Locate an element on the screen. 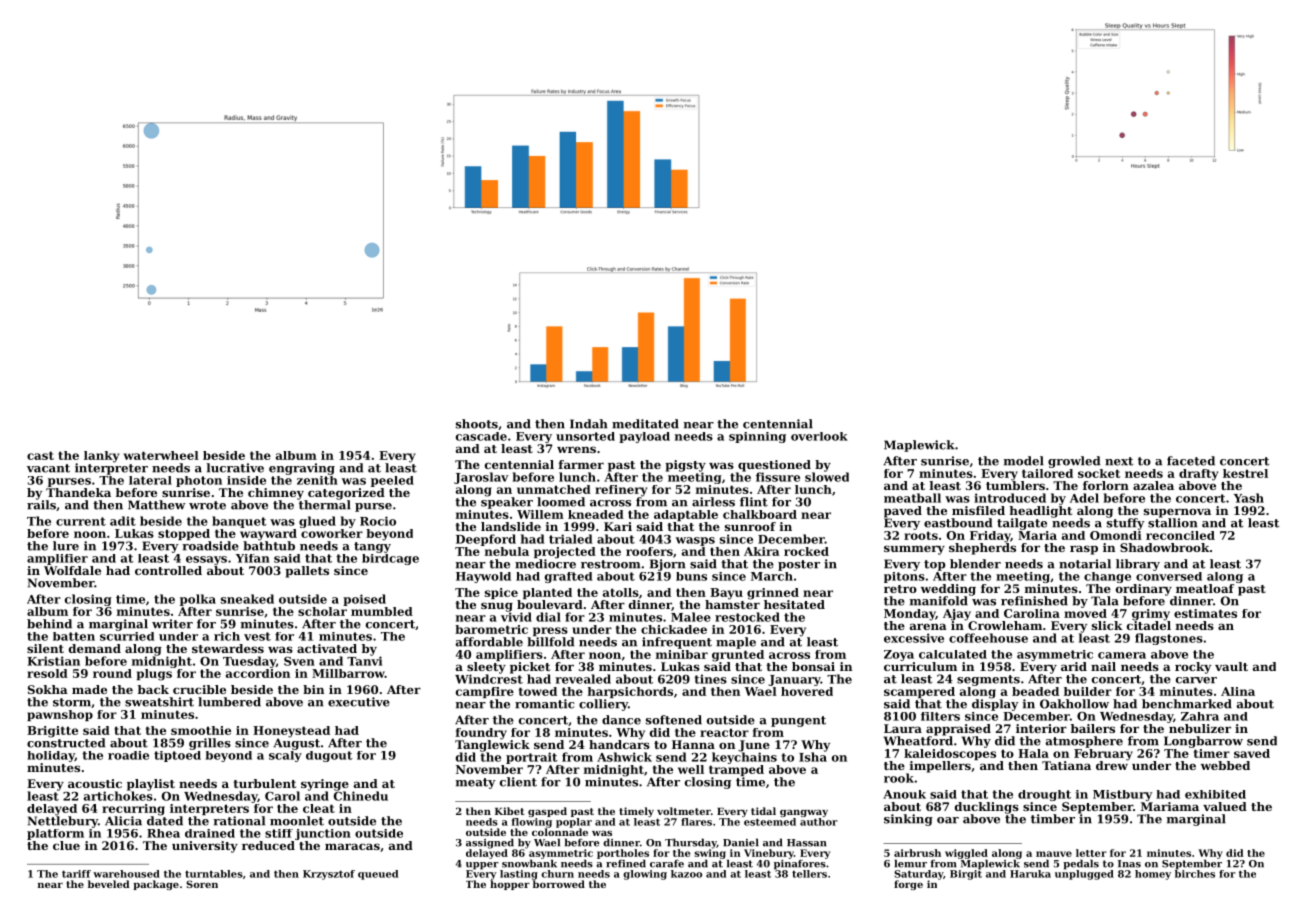 Image resolution: width=1308 pixels, height=924 pixels. lateral is located at coordinates (150, 480).
